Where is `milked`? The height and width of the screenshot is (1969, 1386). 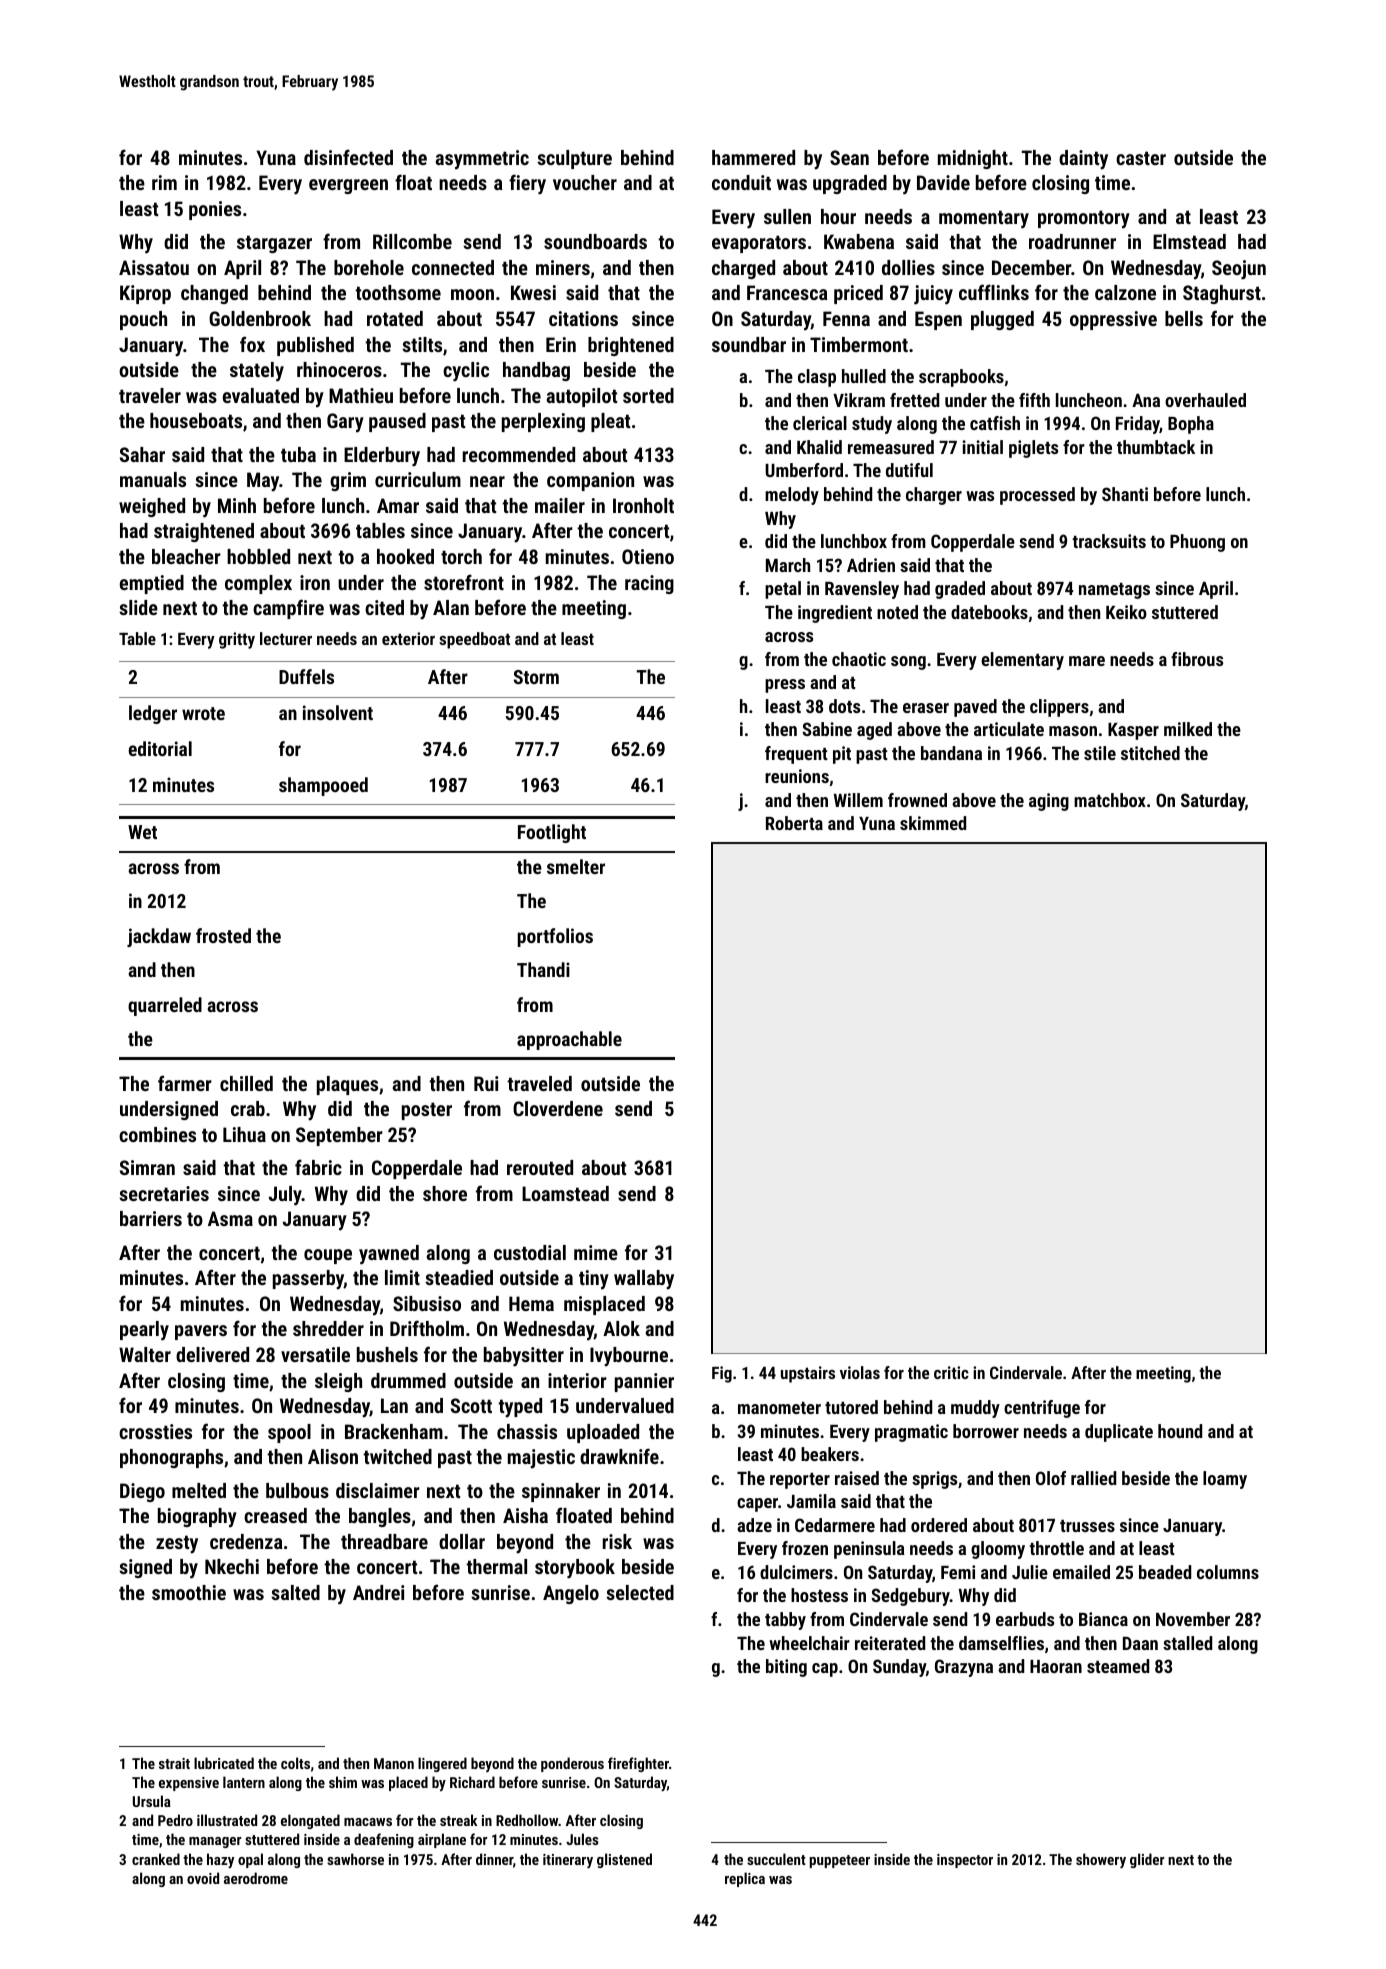 milked is located at coordinates (1188, 729).
